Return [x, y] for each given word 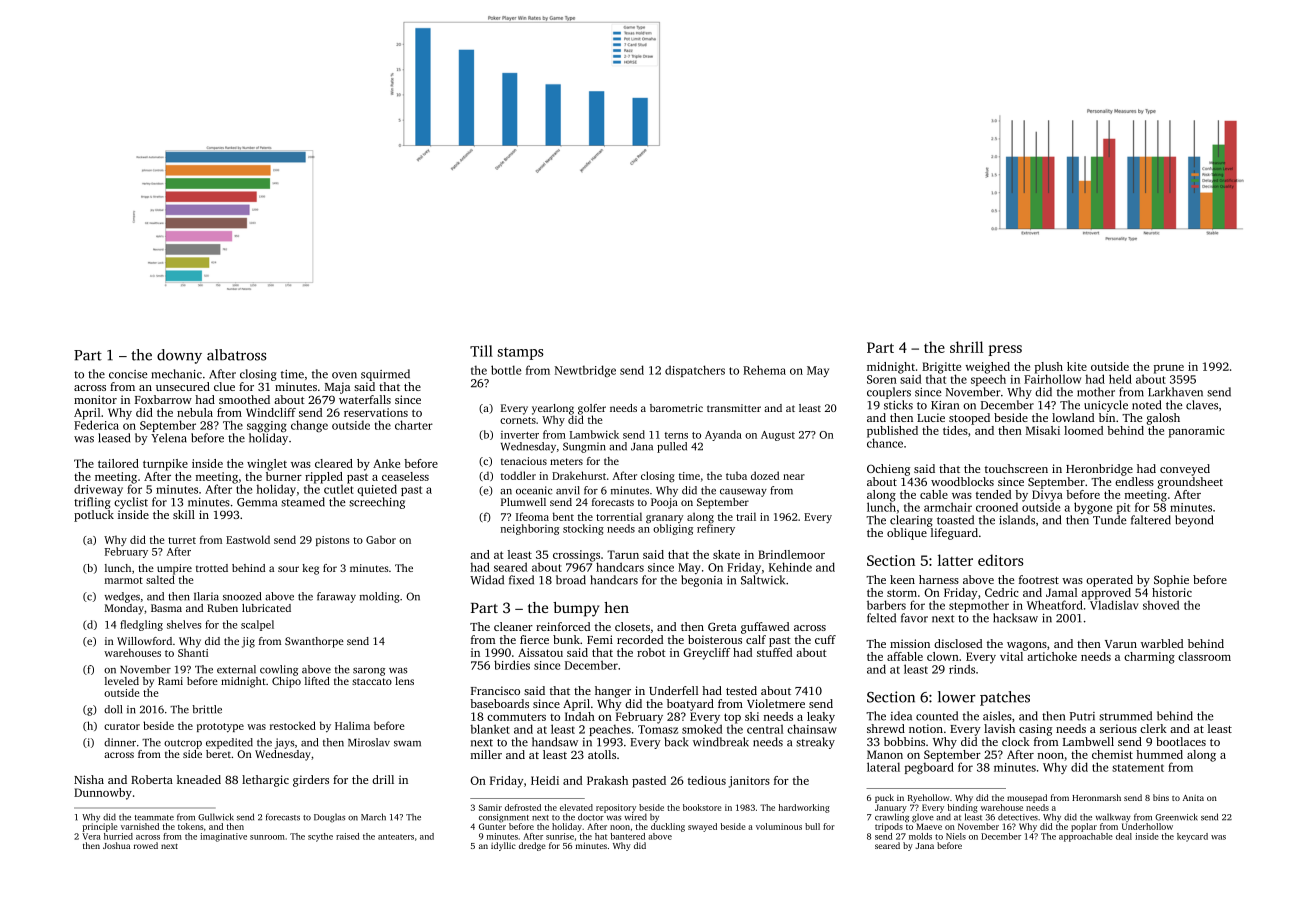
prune [1169, 369]
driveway [98, 490]
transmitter [734, 408]
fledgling [141, 625]
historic [1172, 592]
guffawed [765, 628]
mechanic [177, 374]
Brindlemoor [791, 554]
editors [1001, 560]
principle [100, 827]
